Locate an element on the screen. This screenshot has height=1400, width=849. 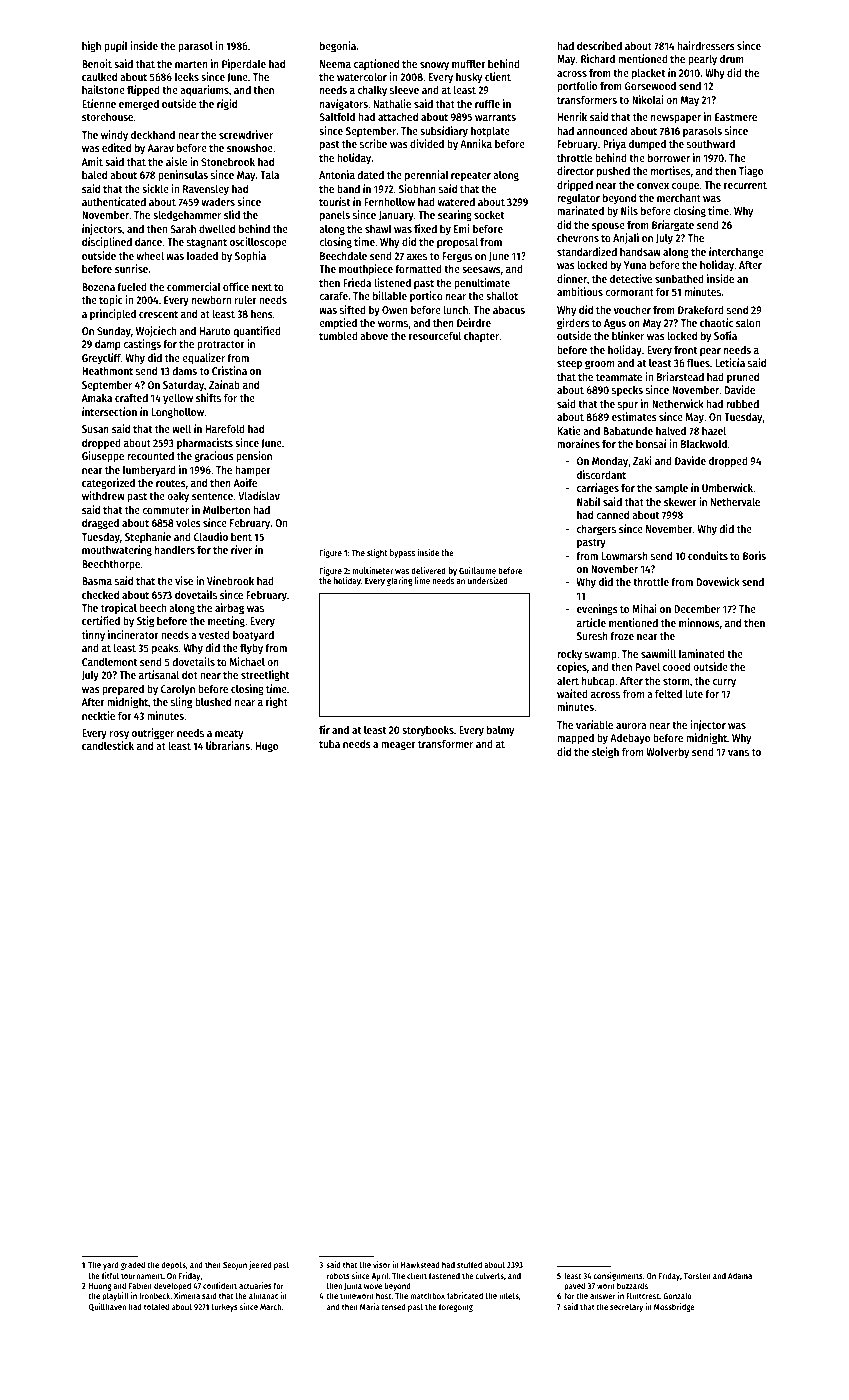
librarians is located at coordinates (228, 745).
